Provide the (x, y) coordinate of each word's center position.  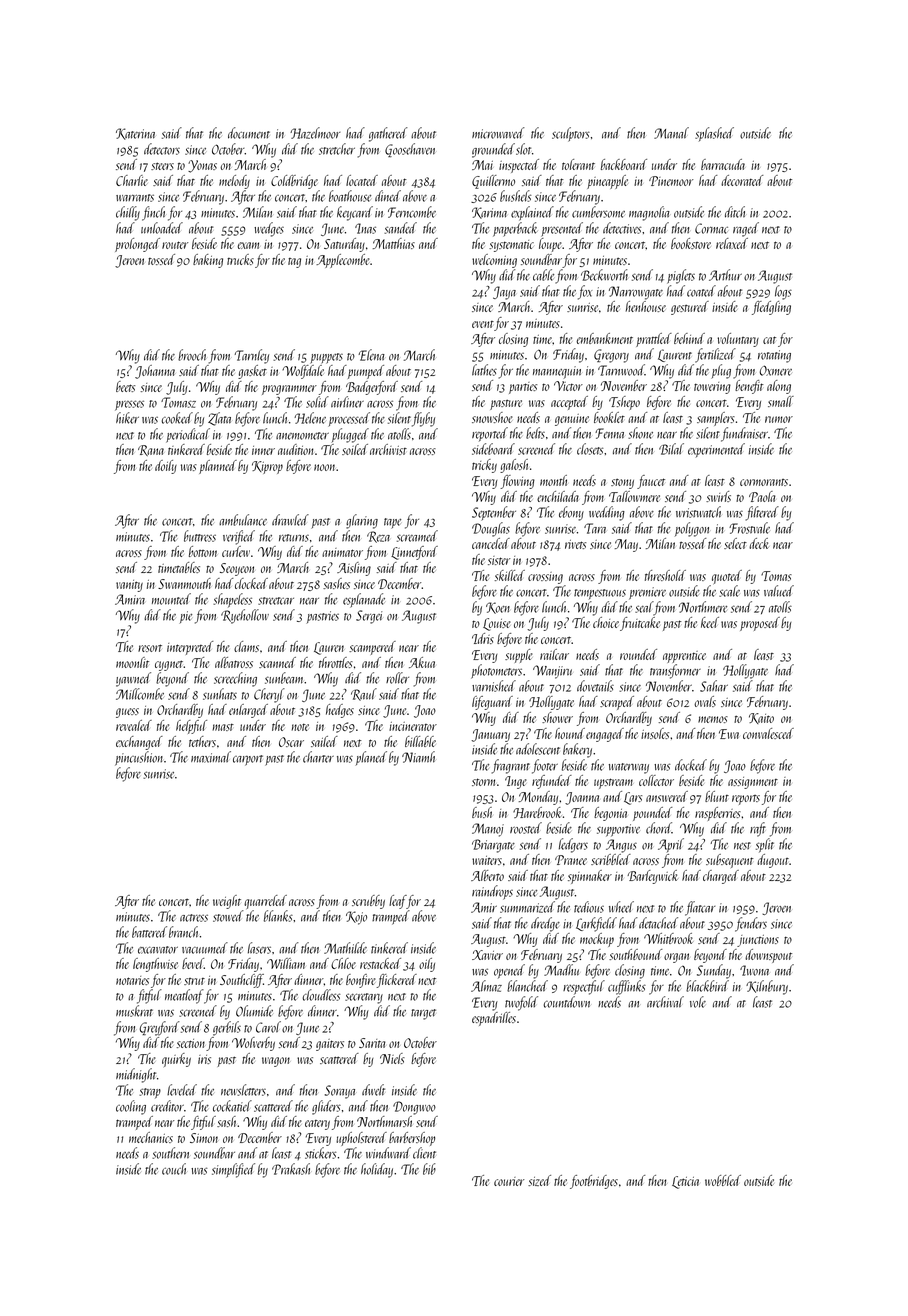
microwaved (498, 133)
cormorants (764, 482)
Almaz (486, 986)
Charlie (132, 180)
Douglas (491, 529)
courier (509, 1181)
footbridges (594, 1182)
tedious (589, 907)
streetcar (276, 601)
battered (149, 932)
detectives (622, 228)
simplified (233, 1170)
